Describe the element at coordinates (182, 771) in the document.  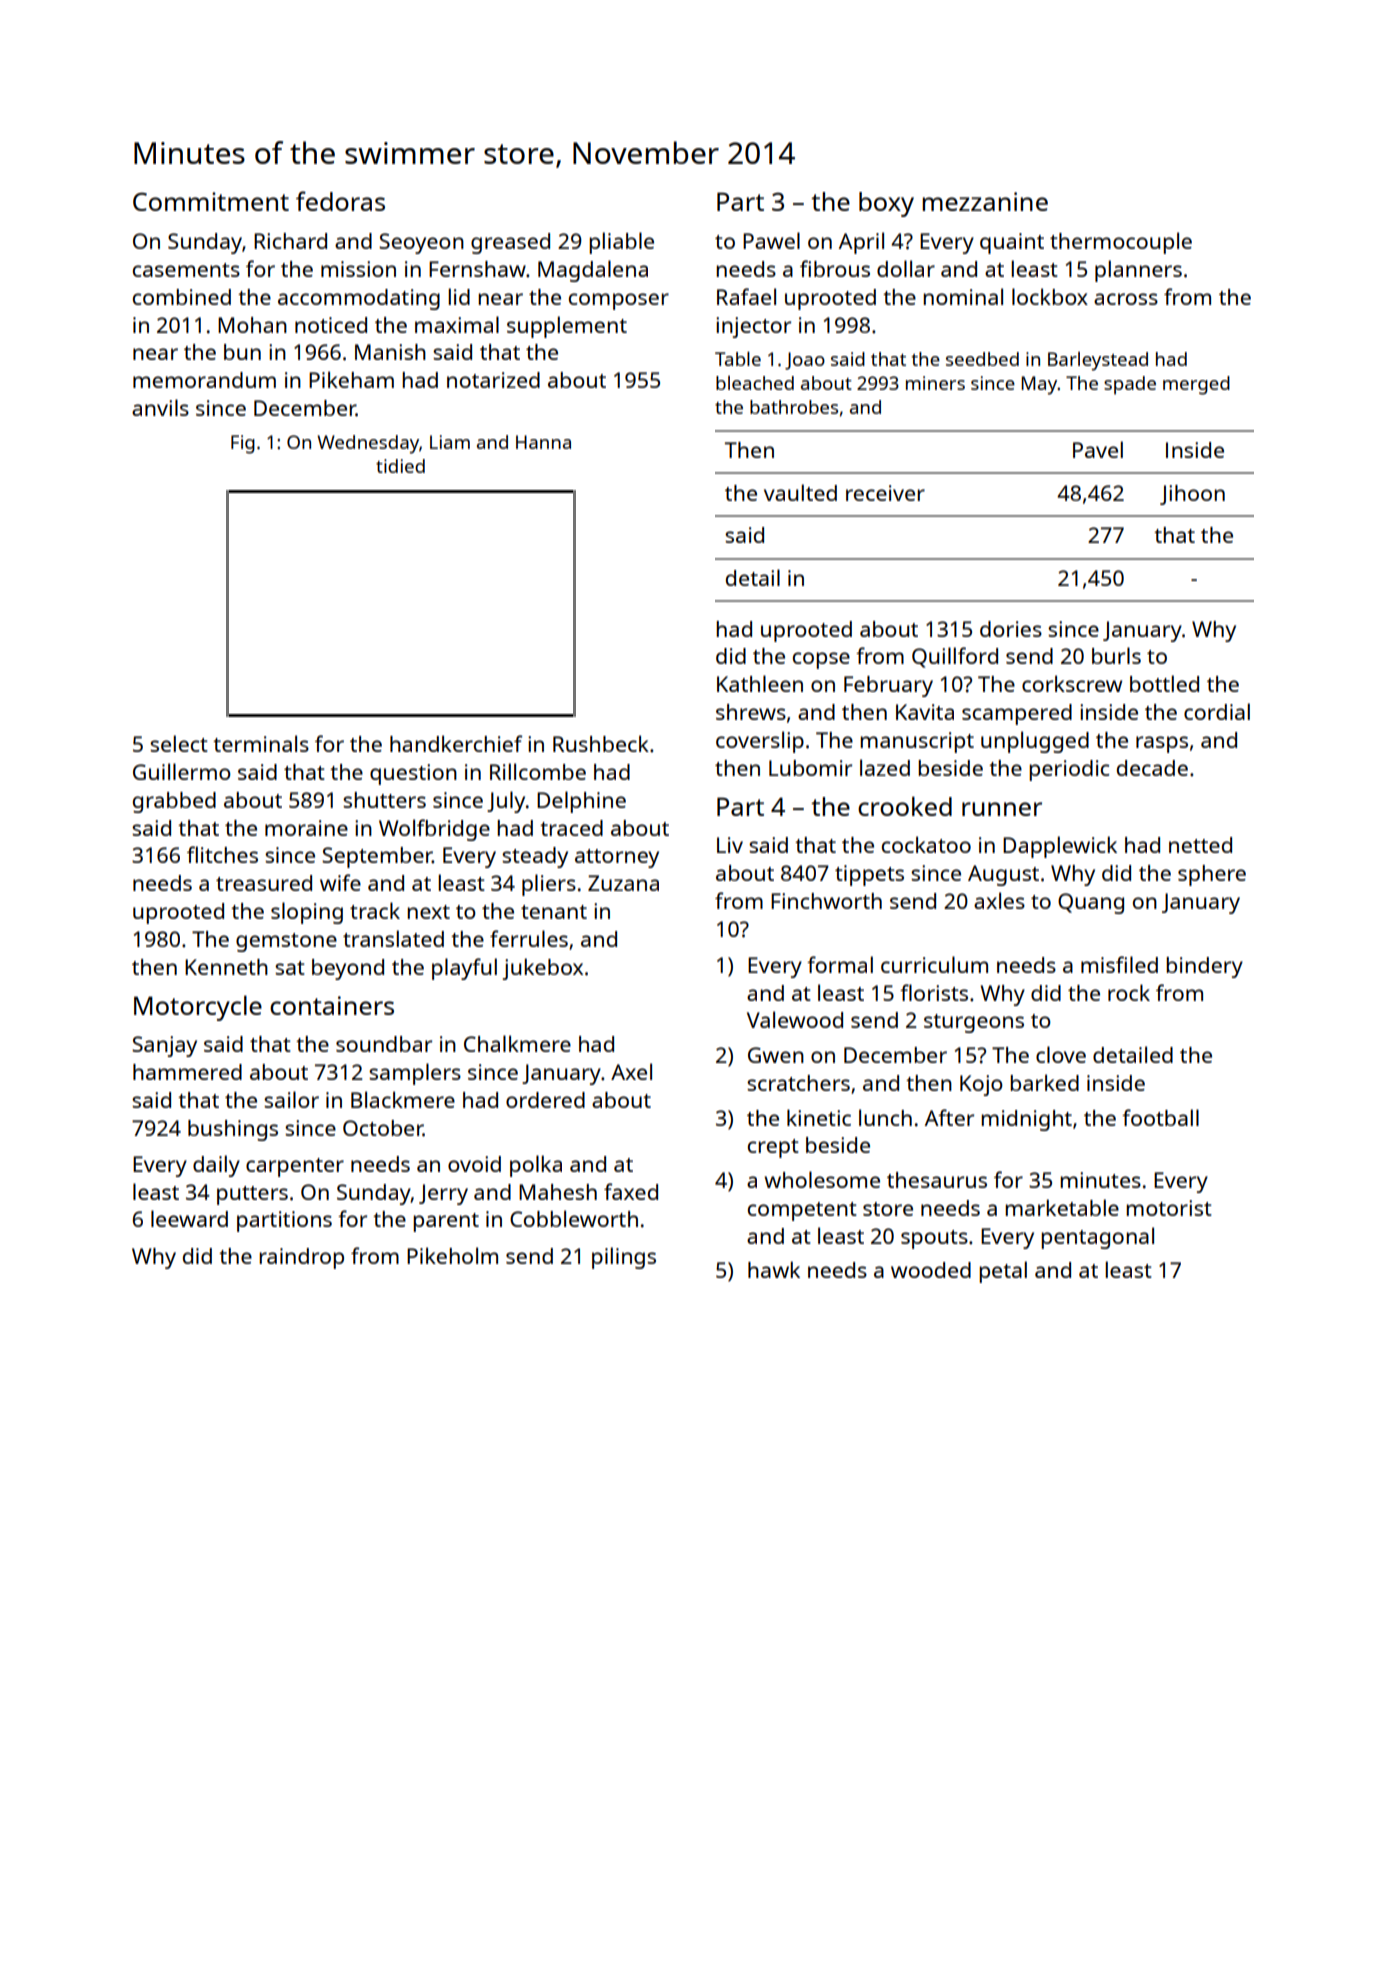
I see `Guillermo` at that location.
